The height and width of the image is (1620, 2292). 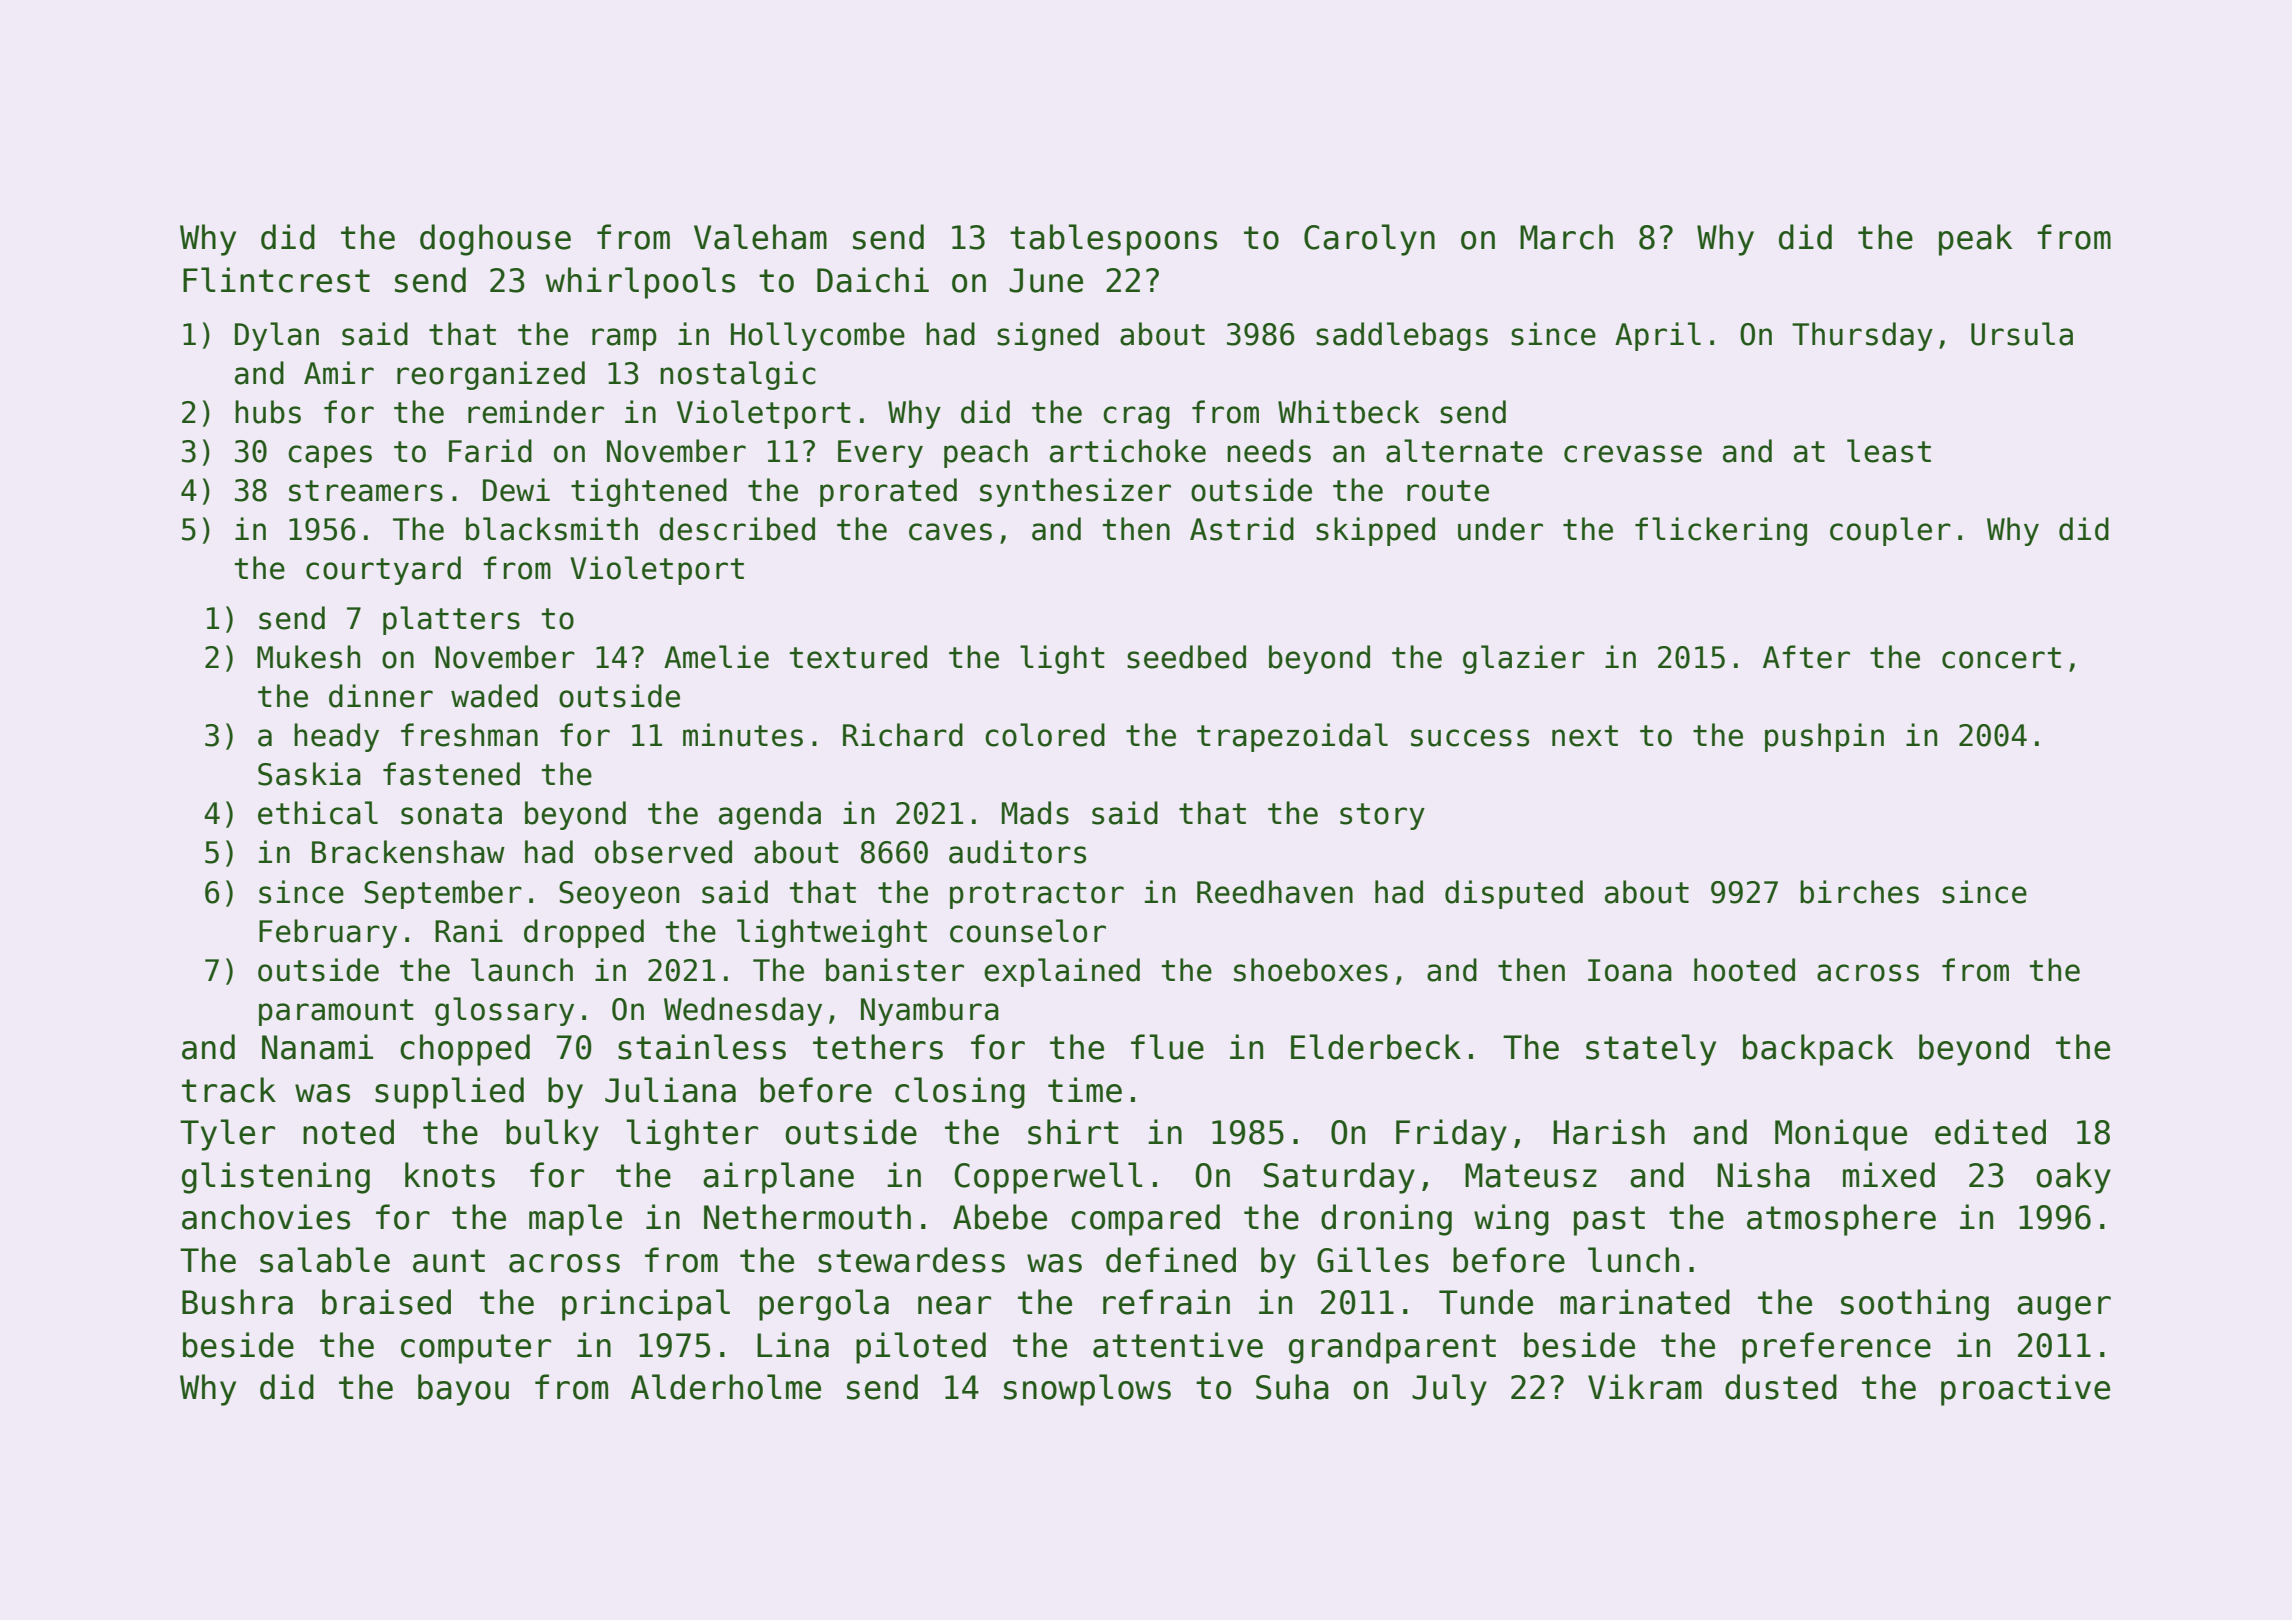 I want to click on Monique, so click(x=1841, y=1135).
